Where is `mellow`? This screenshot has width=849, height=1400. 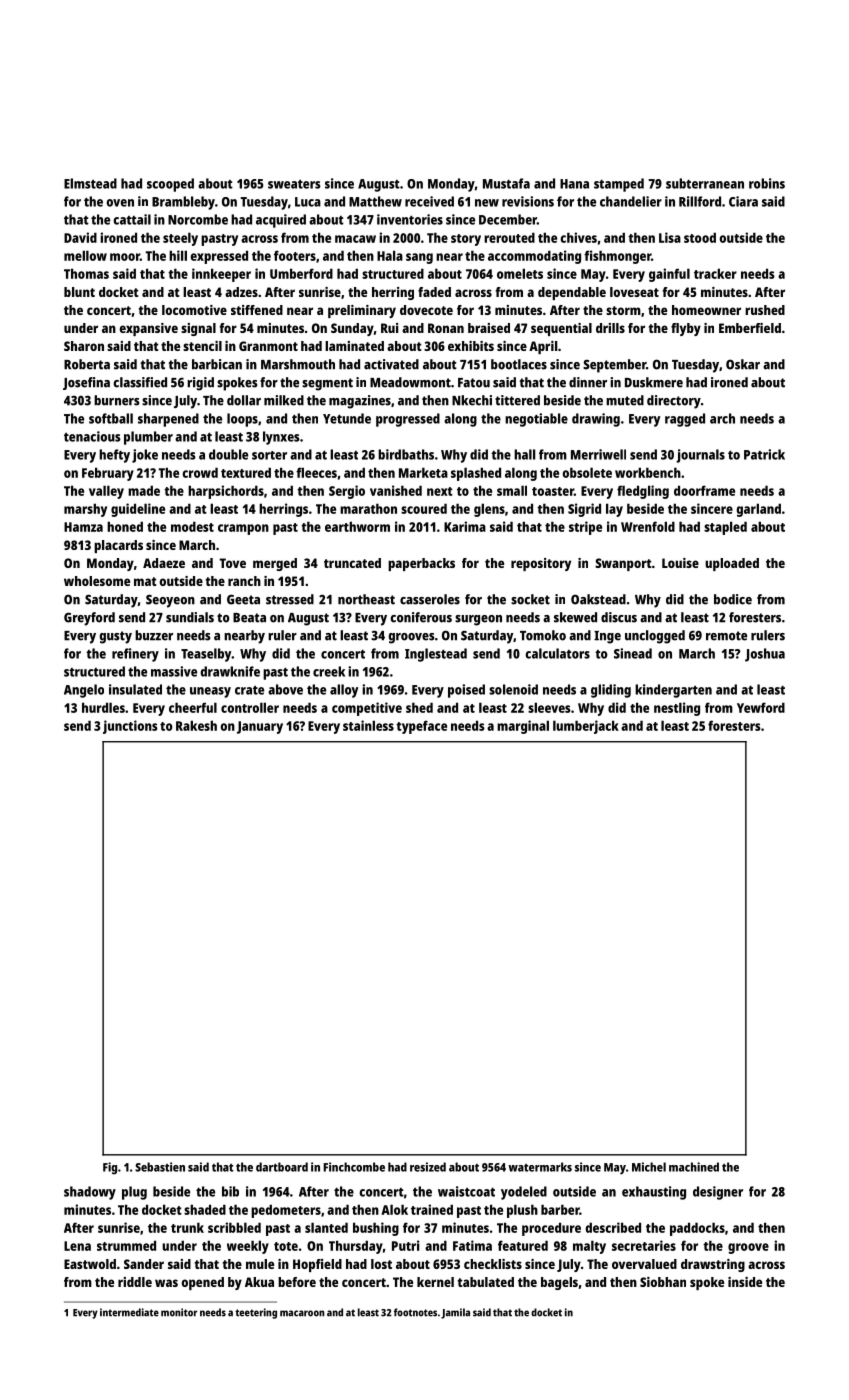 mellow is located at coordinates (85, 255).
